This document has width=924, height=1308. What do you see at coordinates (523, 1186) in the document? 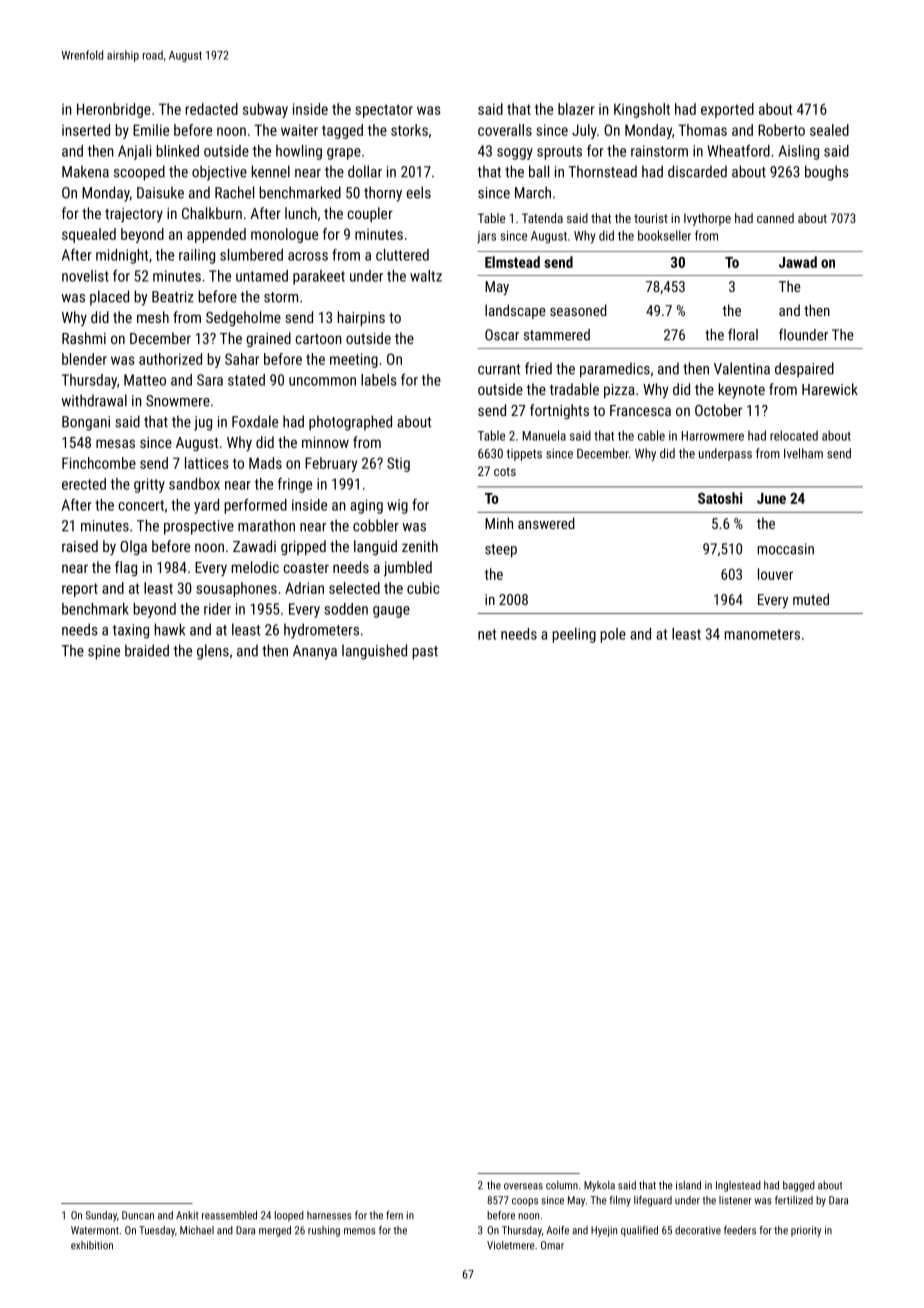
I see `overseas` at bounding box center [523, 1186].
